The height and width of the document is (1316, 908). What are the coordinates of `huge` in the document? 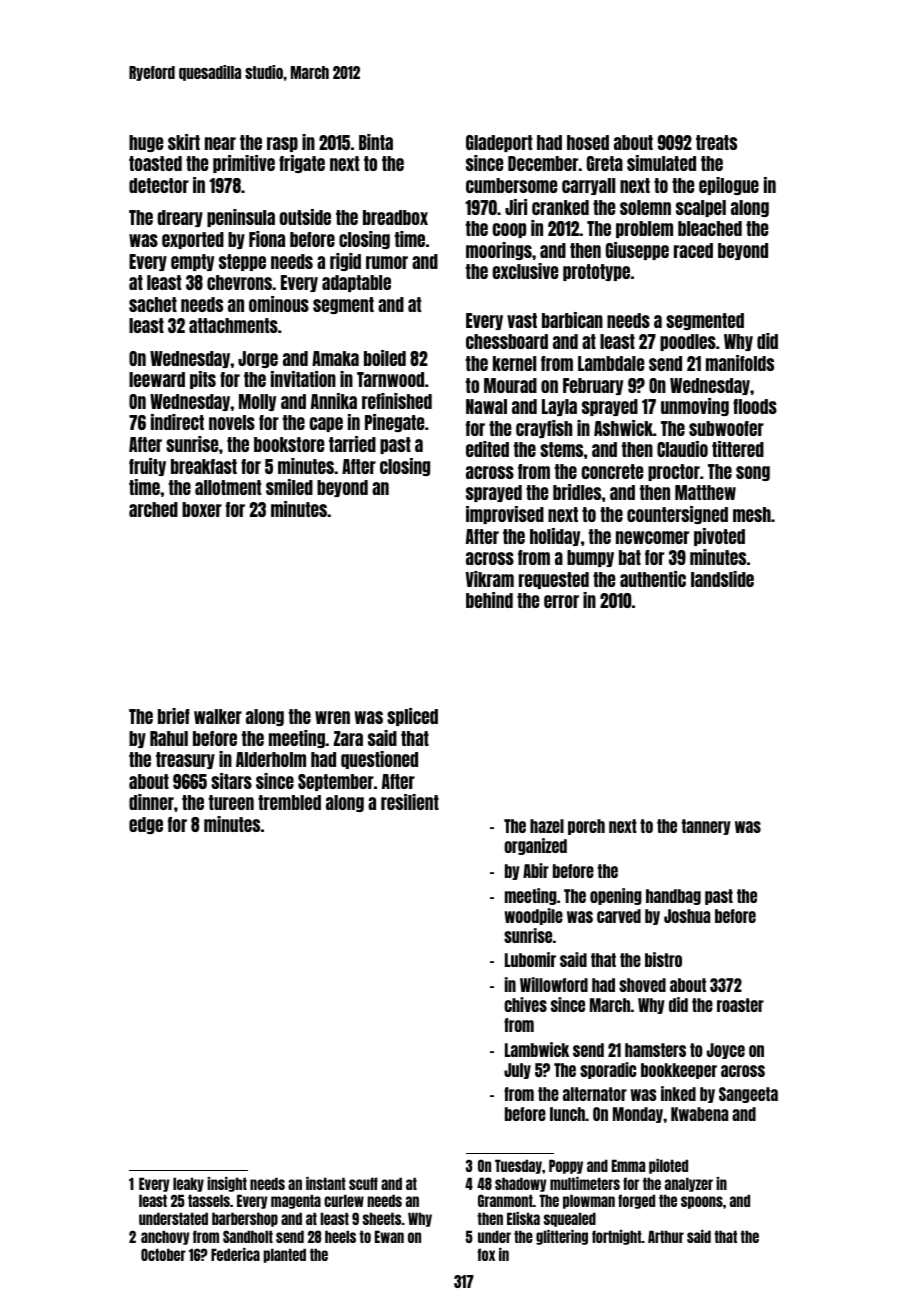 It's located at (146, 143).
